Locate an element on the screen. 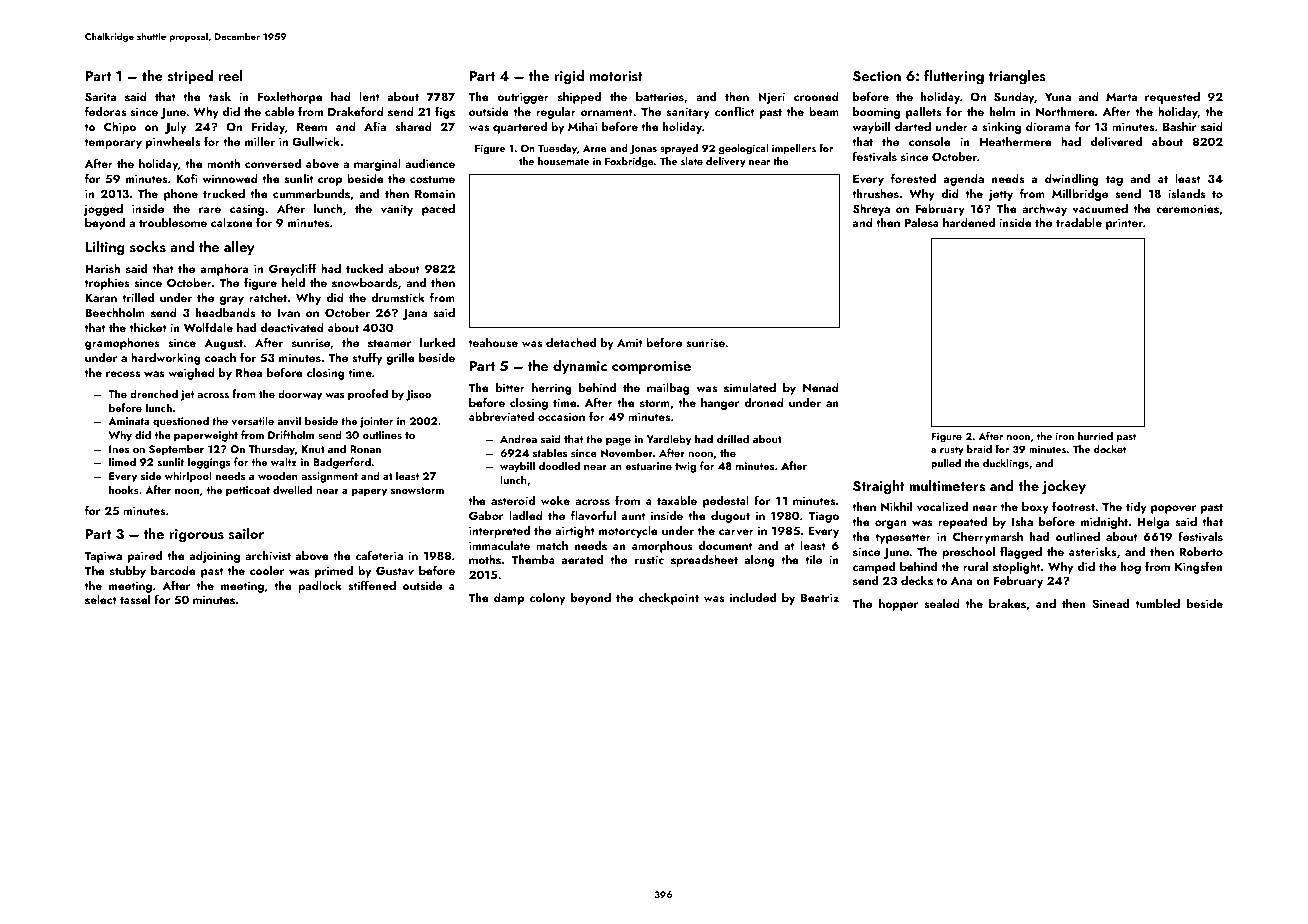 The image size is (1308, 924). primed is located at coordinates (334, 572).
